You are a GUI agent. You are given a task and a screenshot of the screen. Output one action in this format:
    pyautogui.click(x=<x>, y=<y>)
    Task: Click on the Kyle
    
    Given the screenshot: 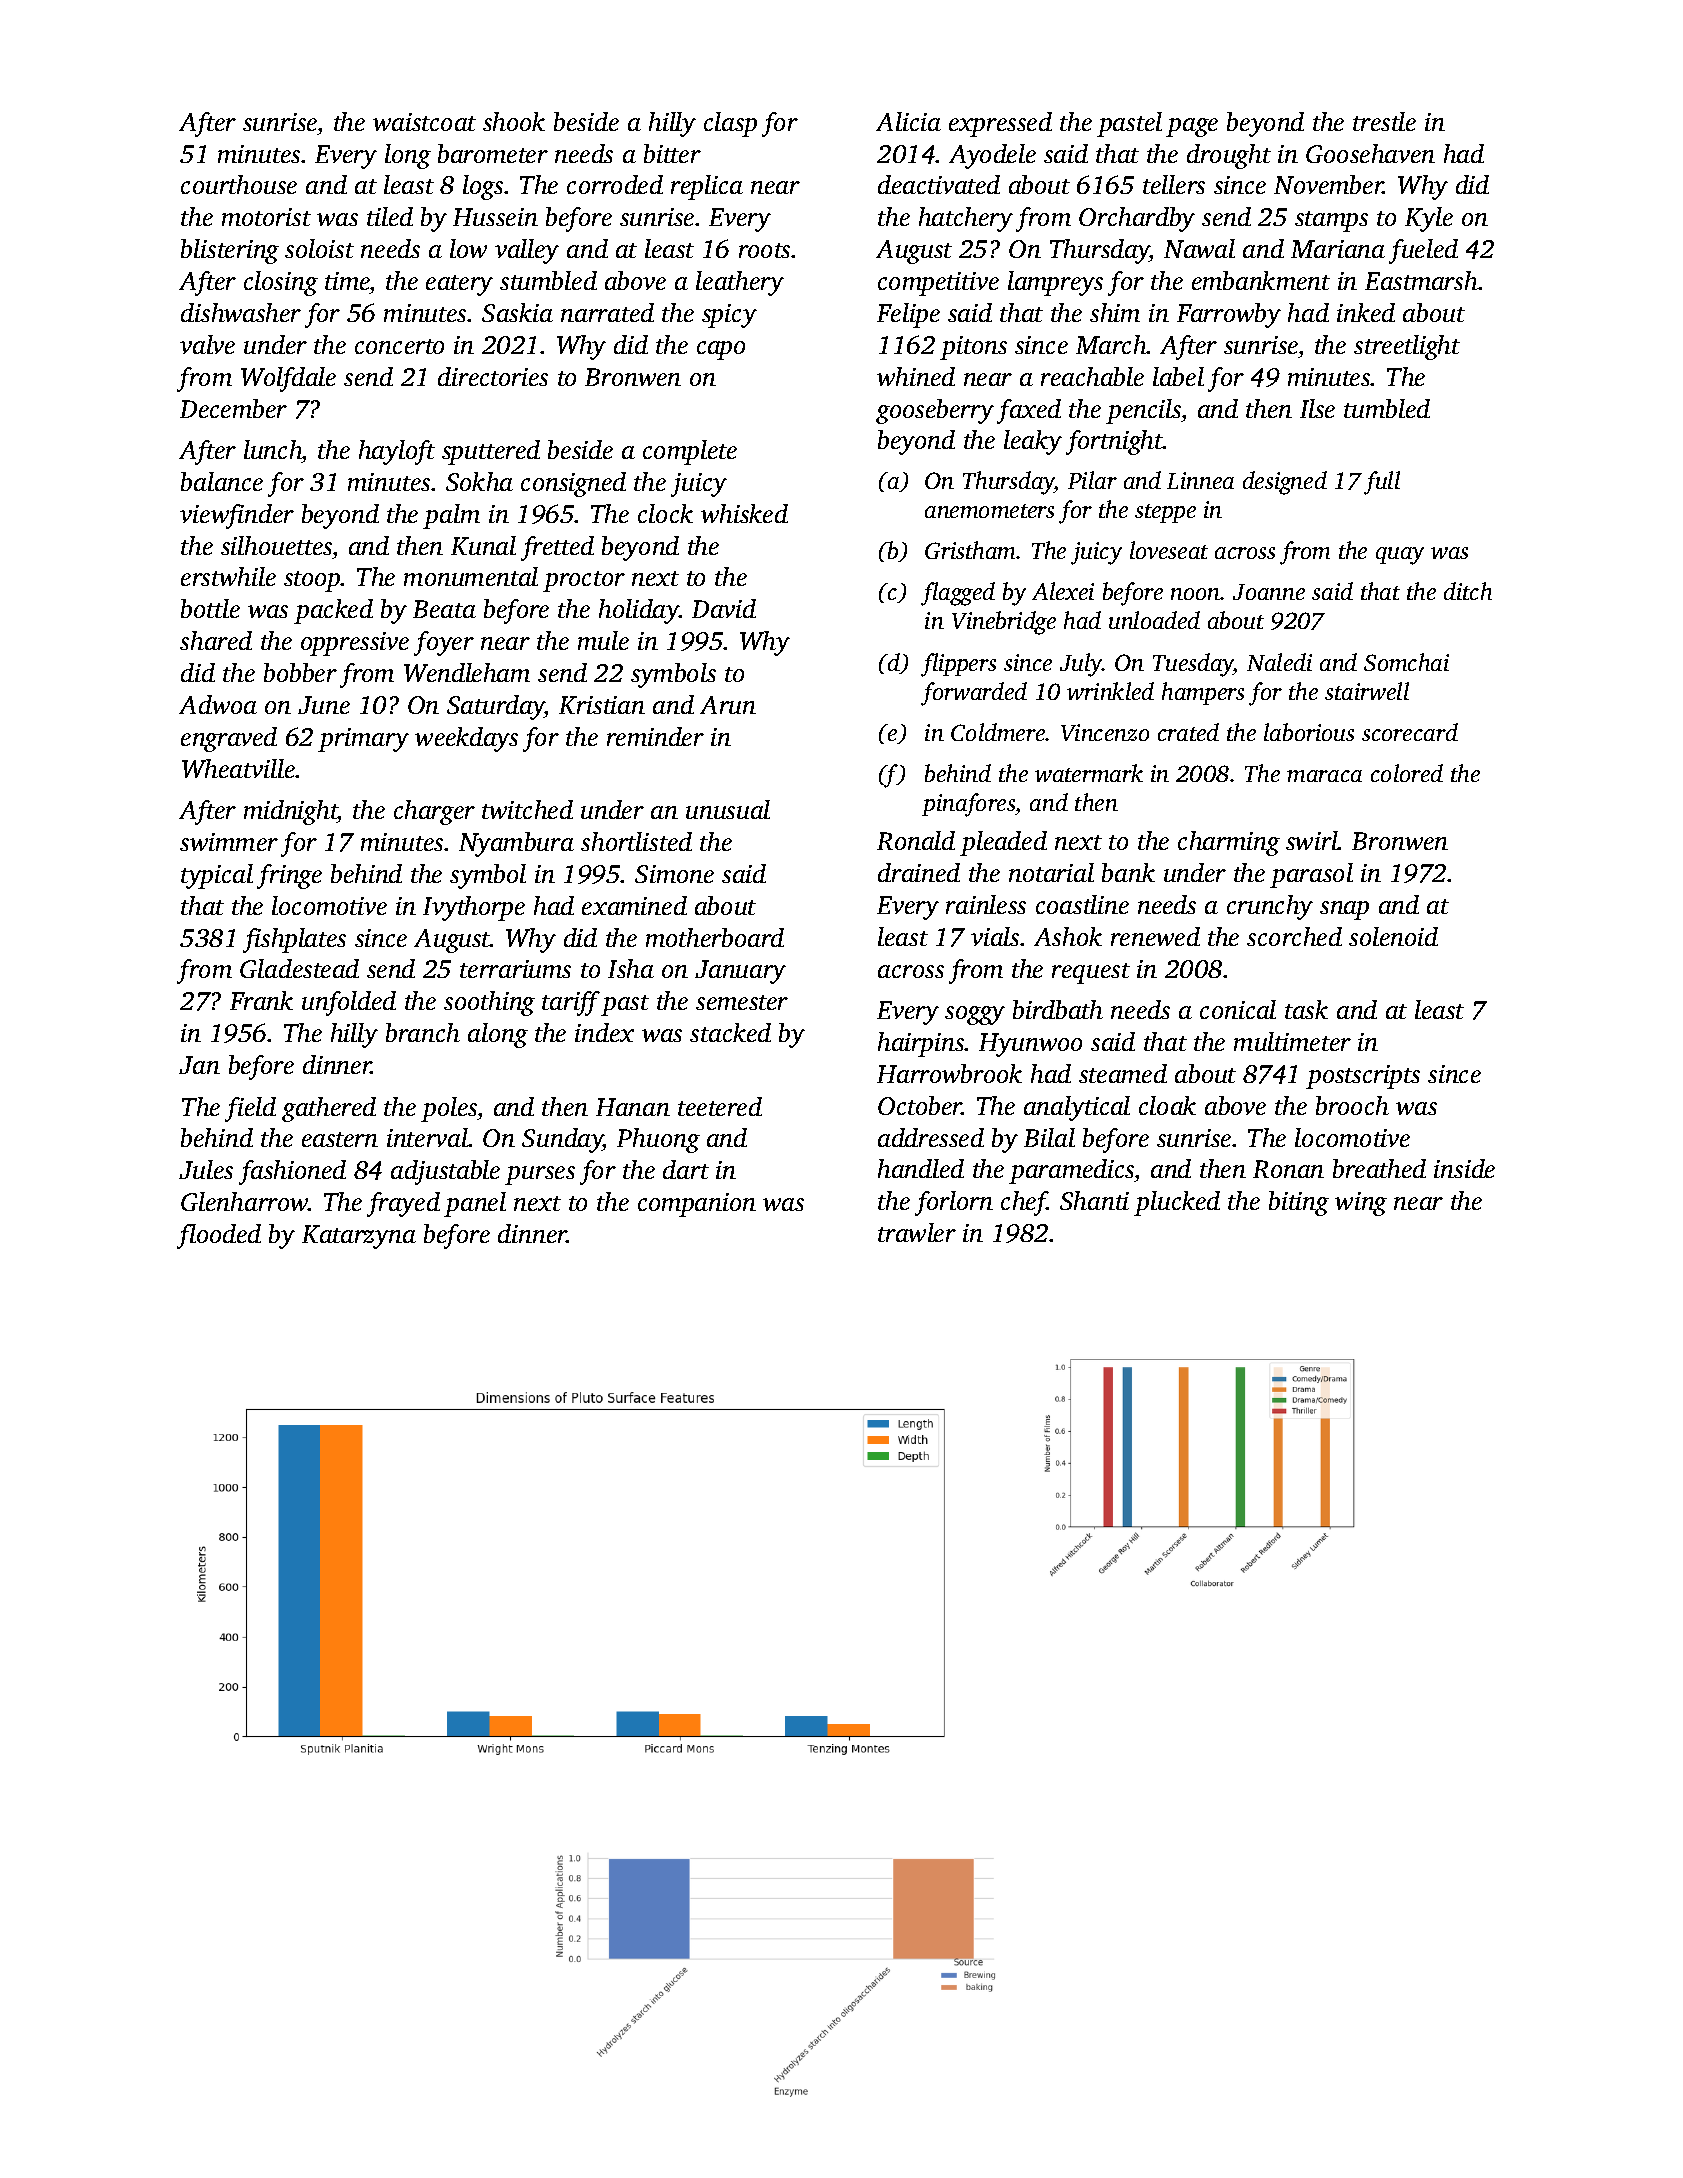 What is the action you would take?
    pyautogui.click(x=1429, y=219)
